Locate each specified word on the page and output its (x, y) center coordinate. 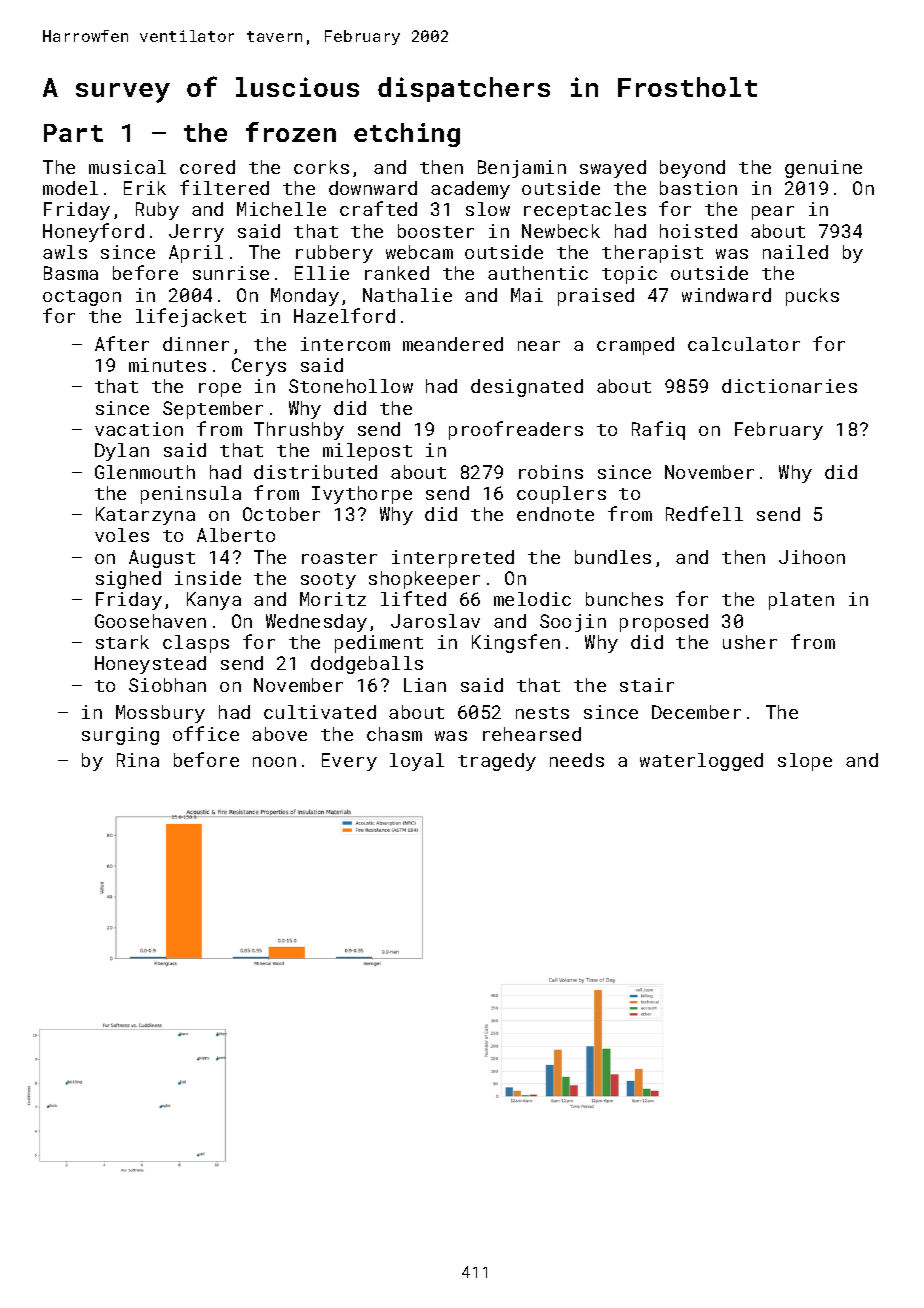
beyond (692, 169)
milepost (367, 452)
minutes (167, 365)
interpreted (453, 559)
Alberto (236, 535)
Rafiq (658, 430)
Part (73, 133)
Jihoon (812, 557)
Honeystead (150, 665)
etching (407, 135)
